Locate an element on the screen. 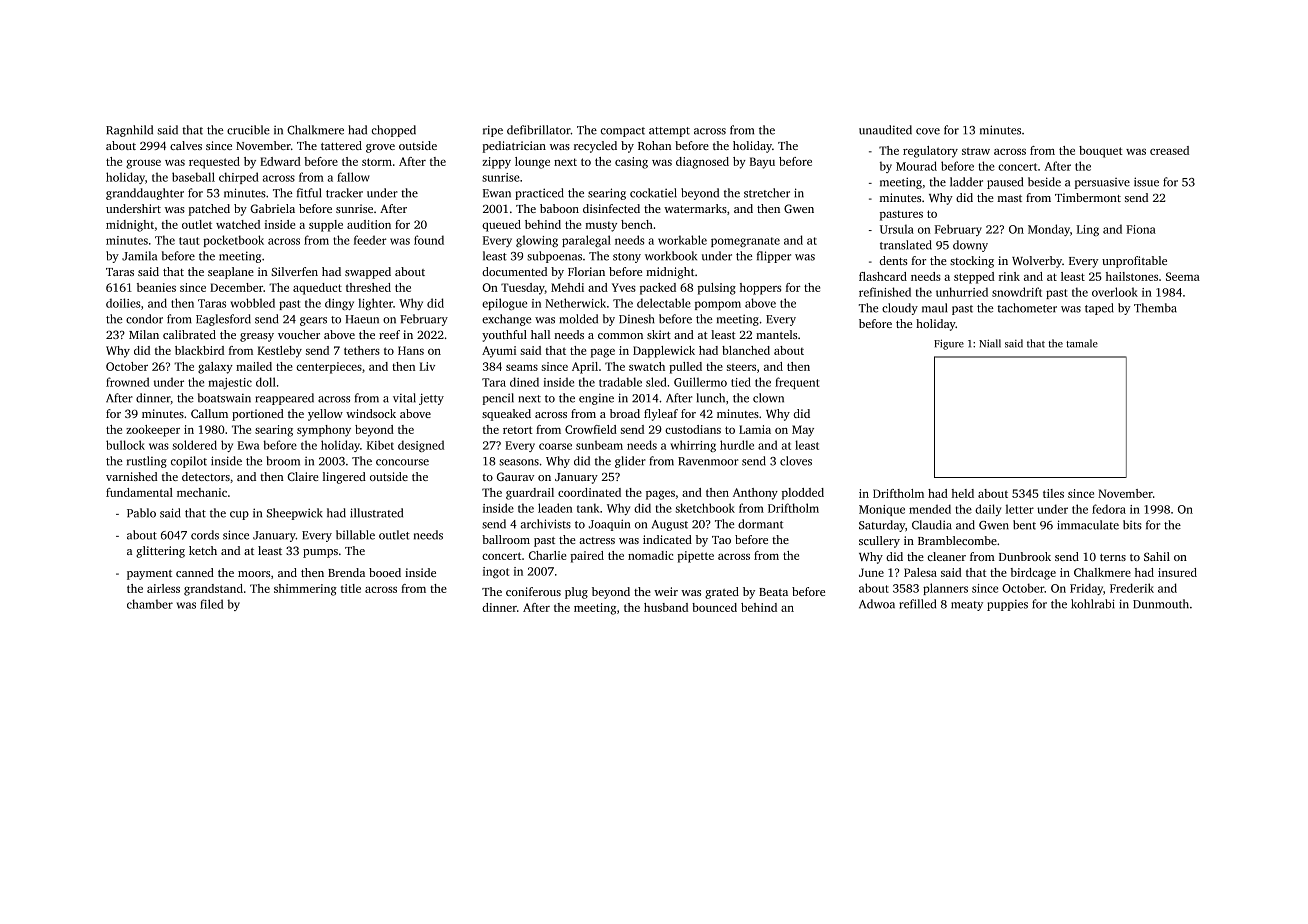 The height and width of the screenshot is (924, 1308). Ragnhild is located at coordinates (129, 131).
